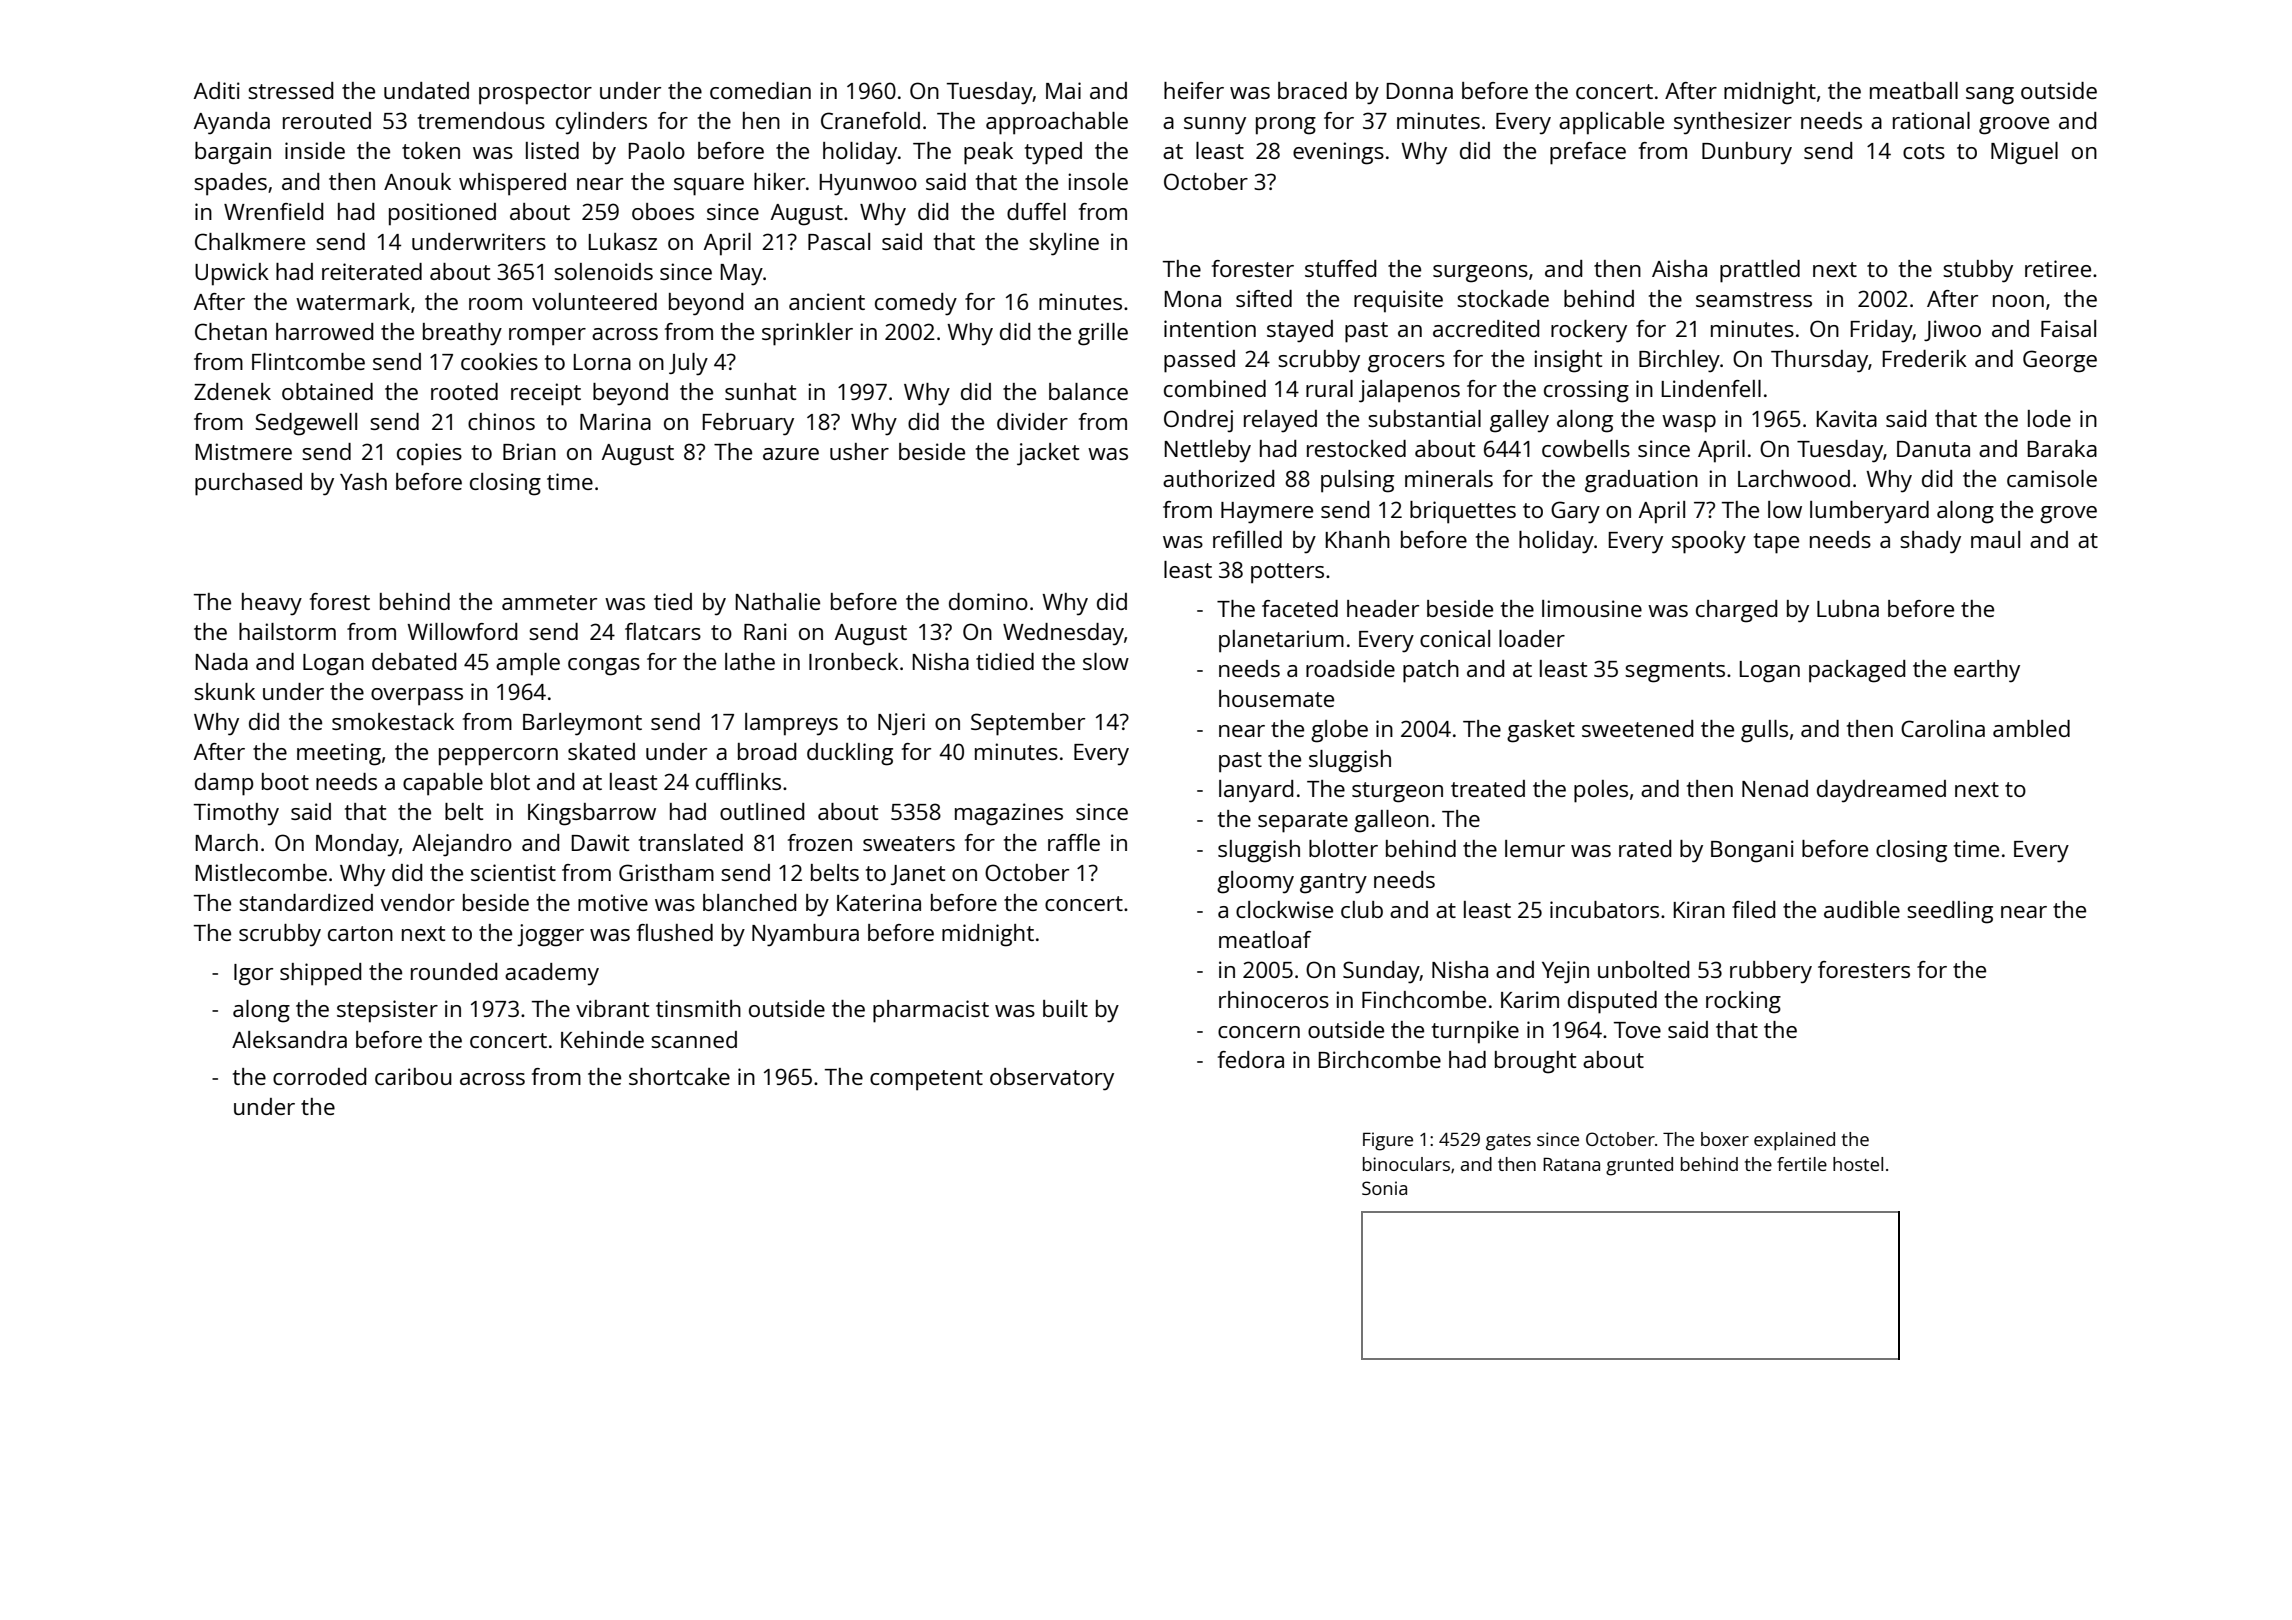 This page has width=2292, height=1620. Describe the element at coordinates (546, 394) in the page. I see `receipt` at that location.
